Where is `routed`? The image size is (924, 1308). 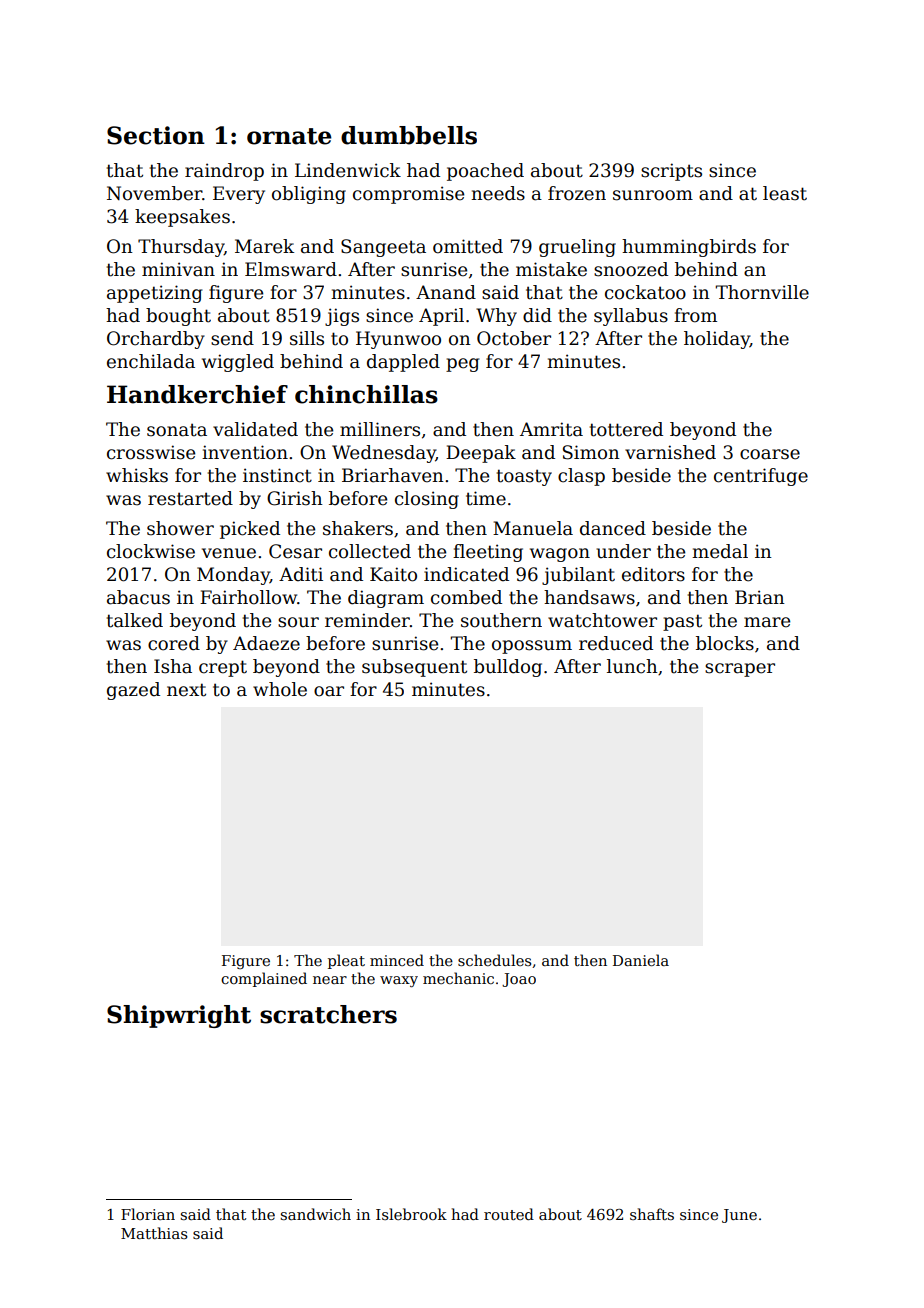 routed is located at coordinates (509, 1214).
